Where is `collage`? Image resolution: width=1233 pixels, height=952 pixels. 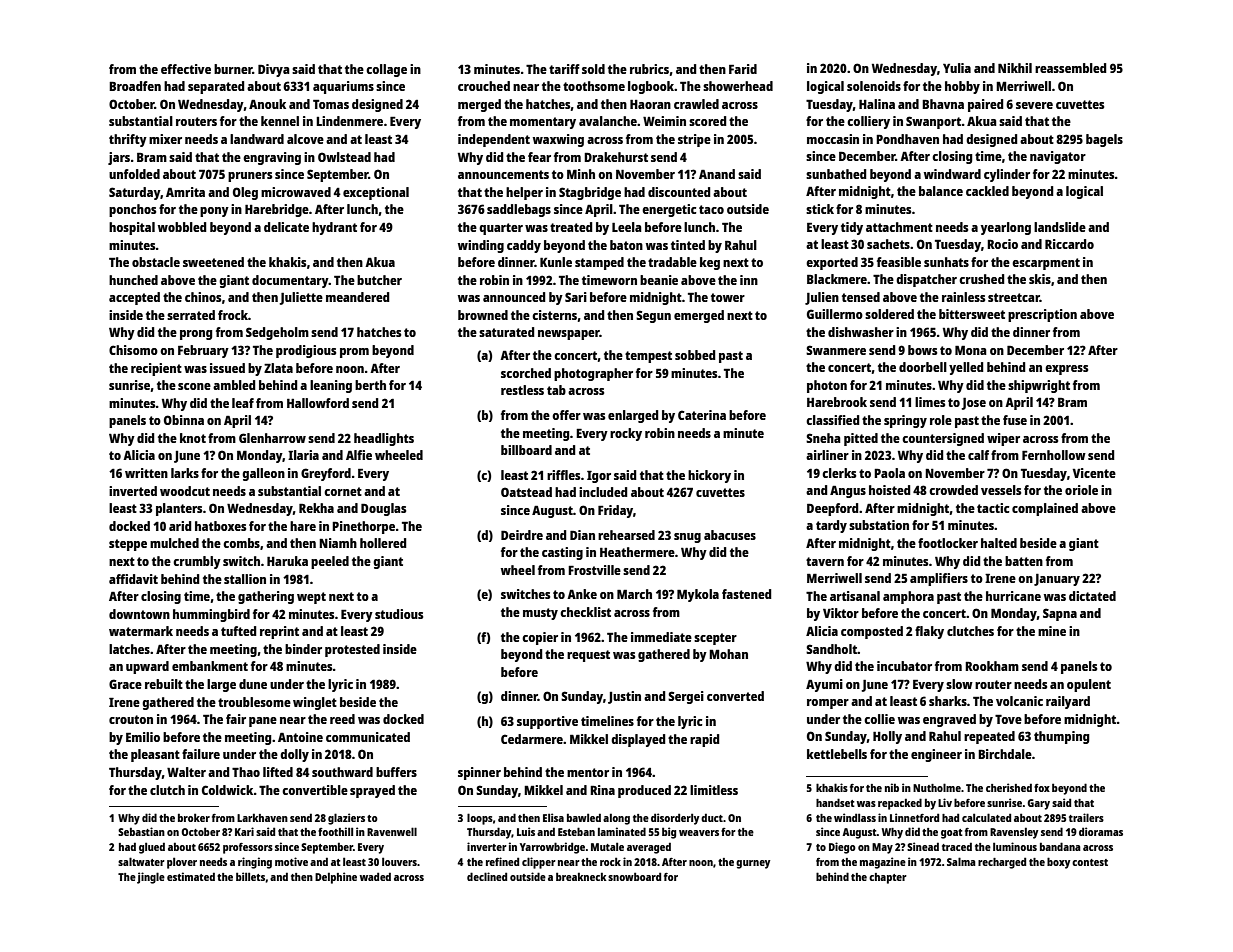 collage is located at coordinates (386, 70).
